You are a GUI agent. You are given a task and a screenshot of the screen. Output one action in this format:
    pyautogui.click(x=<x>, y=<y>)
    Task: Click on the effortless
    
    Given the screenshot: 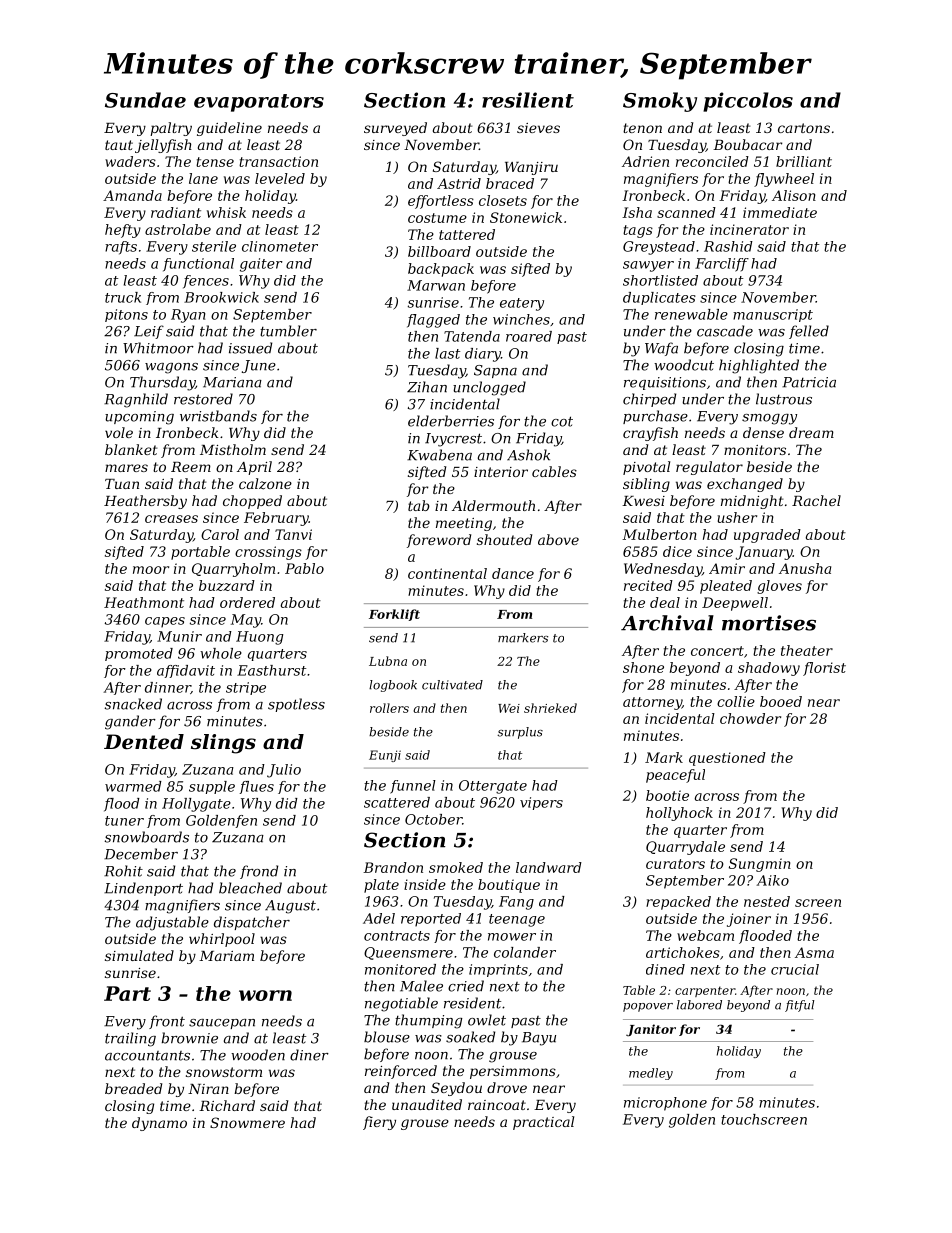 What is the action you would take?
    pyautogui.click(x=441, y=202)
